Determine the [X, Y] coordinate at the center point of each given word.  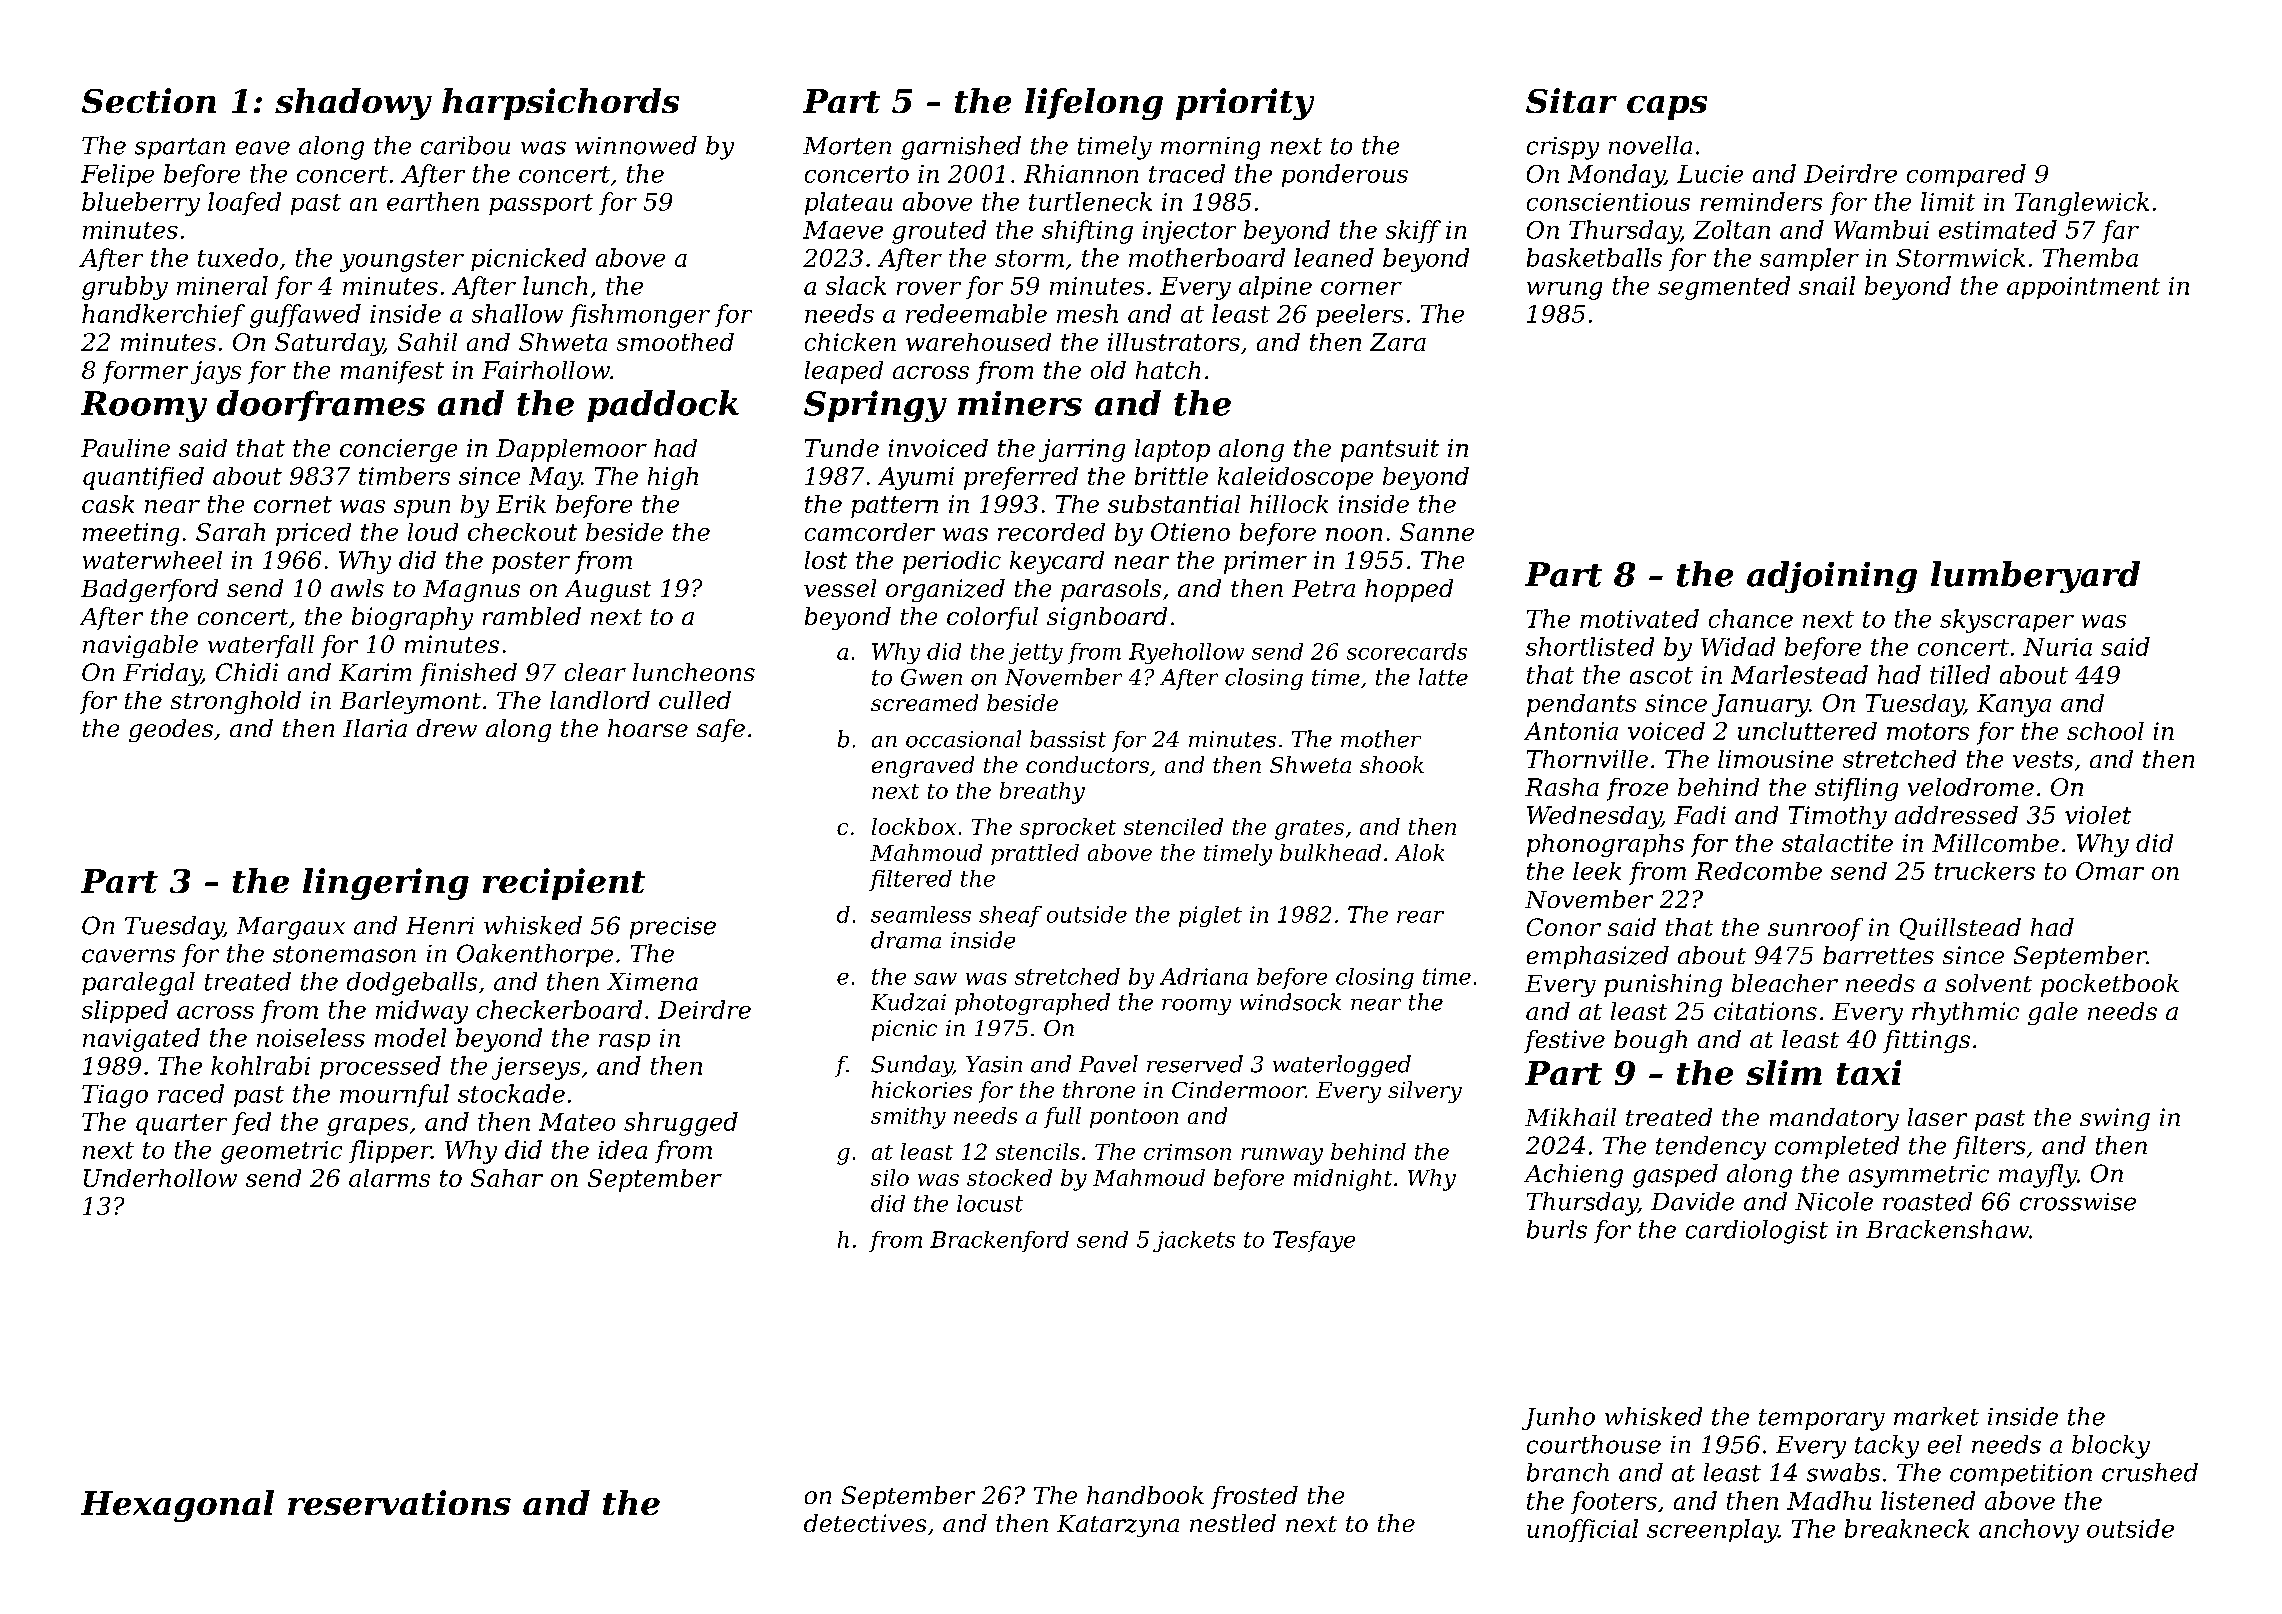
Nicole [1834, 1201]
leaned [1334, 257]
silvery [1425, 1092]
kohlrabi [260, 1065]
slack [856, 285]
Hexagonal [177, 1506]
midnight [1343, 1180]
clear [595, 672]
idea [622, 1149]
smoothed [675, 342]
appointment [2083, 288]
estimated [1998, 229]
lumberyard [2035, 577]
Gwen [931, 677]
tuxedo [238, 257]
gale [2053, 1013]
